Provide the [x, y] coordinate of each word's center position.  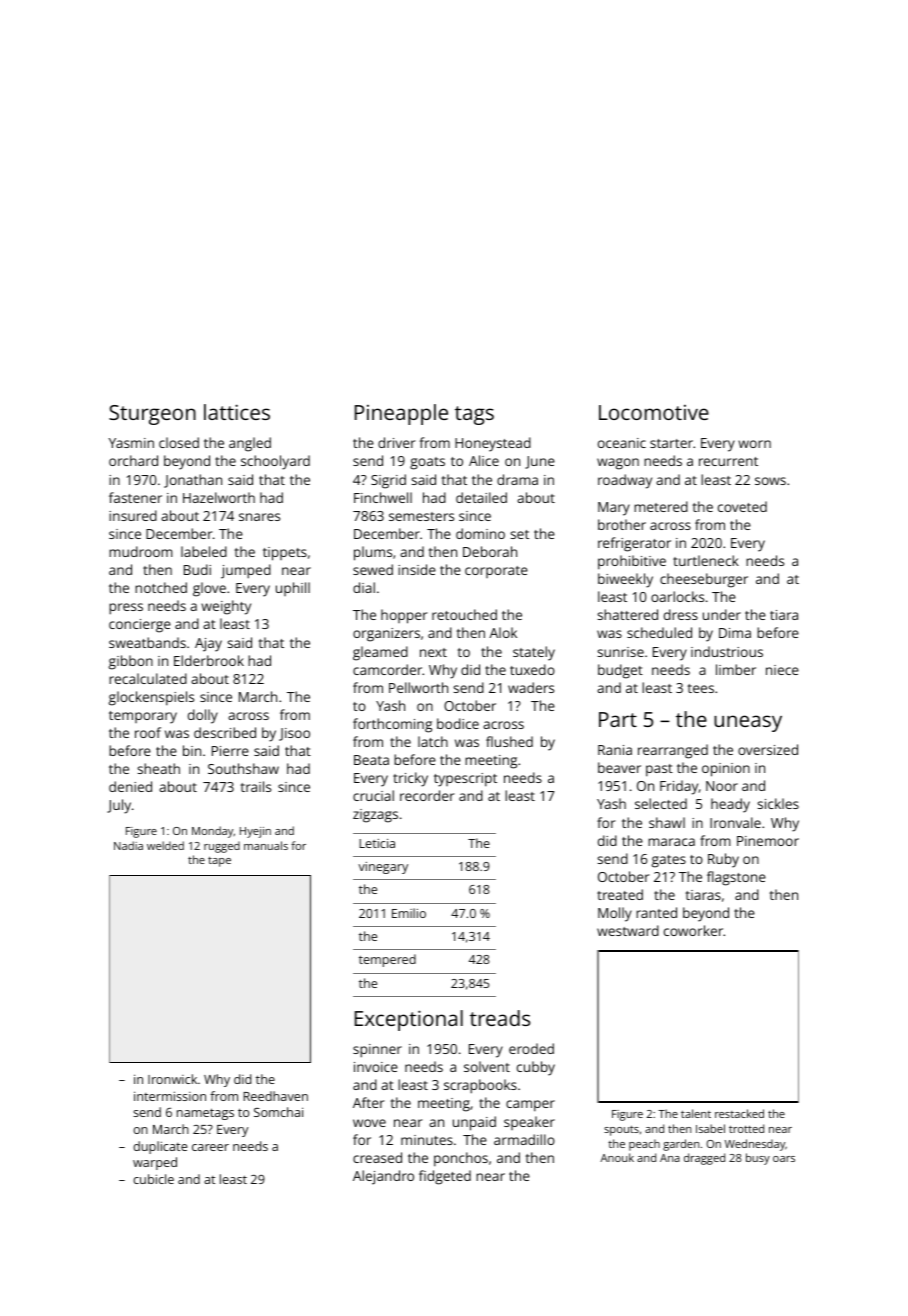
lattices [237, 412]
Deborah [490, 551]
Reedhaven [275, 1096]
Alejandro [383, 1177]
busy [758, 1159]
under [722, 614]
